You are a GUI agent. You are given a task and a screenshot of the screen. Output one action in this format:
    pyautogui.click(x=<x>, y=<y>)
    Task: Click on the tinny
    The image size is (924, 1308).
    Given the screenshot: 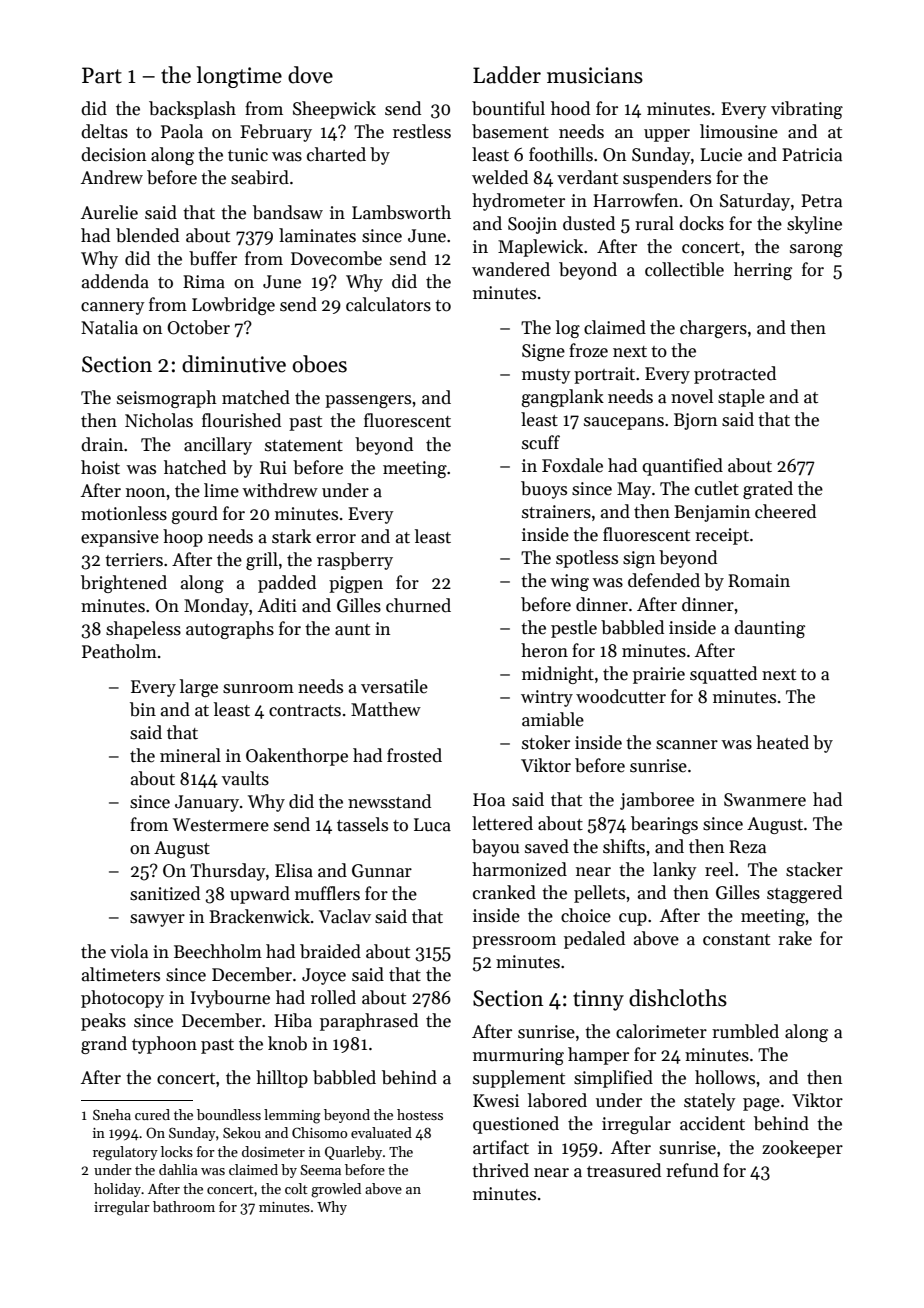 What is the action you would take?
    pyautogui.click(x=598, y=1000)
